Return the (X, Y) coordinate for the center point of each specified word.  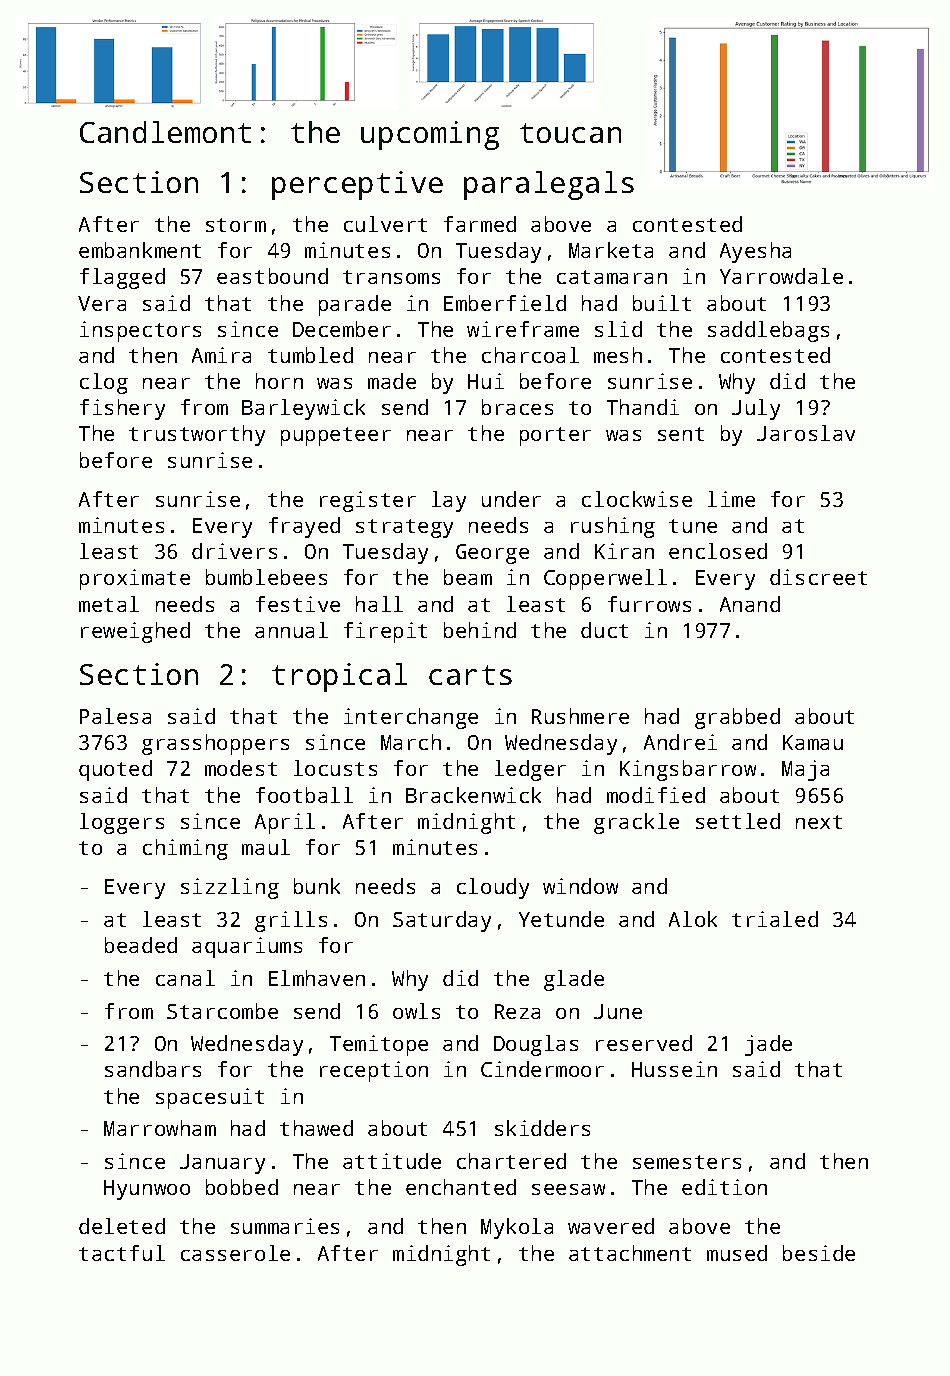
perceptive (357, 185)
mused (737, 1253)
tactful (122, 1253)
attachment (630, 1253)
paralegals (549, 185)
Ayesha (755, 252)
